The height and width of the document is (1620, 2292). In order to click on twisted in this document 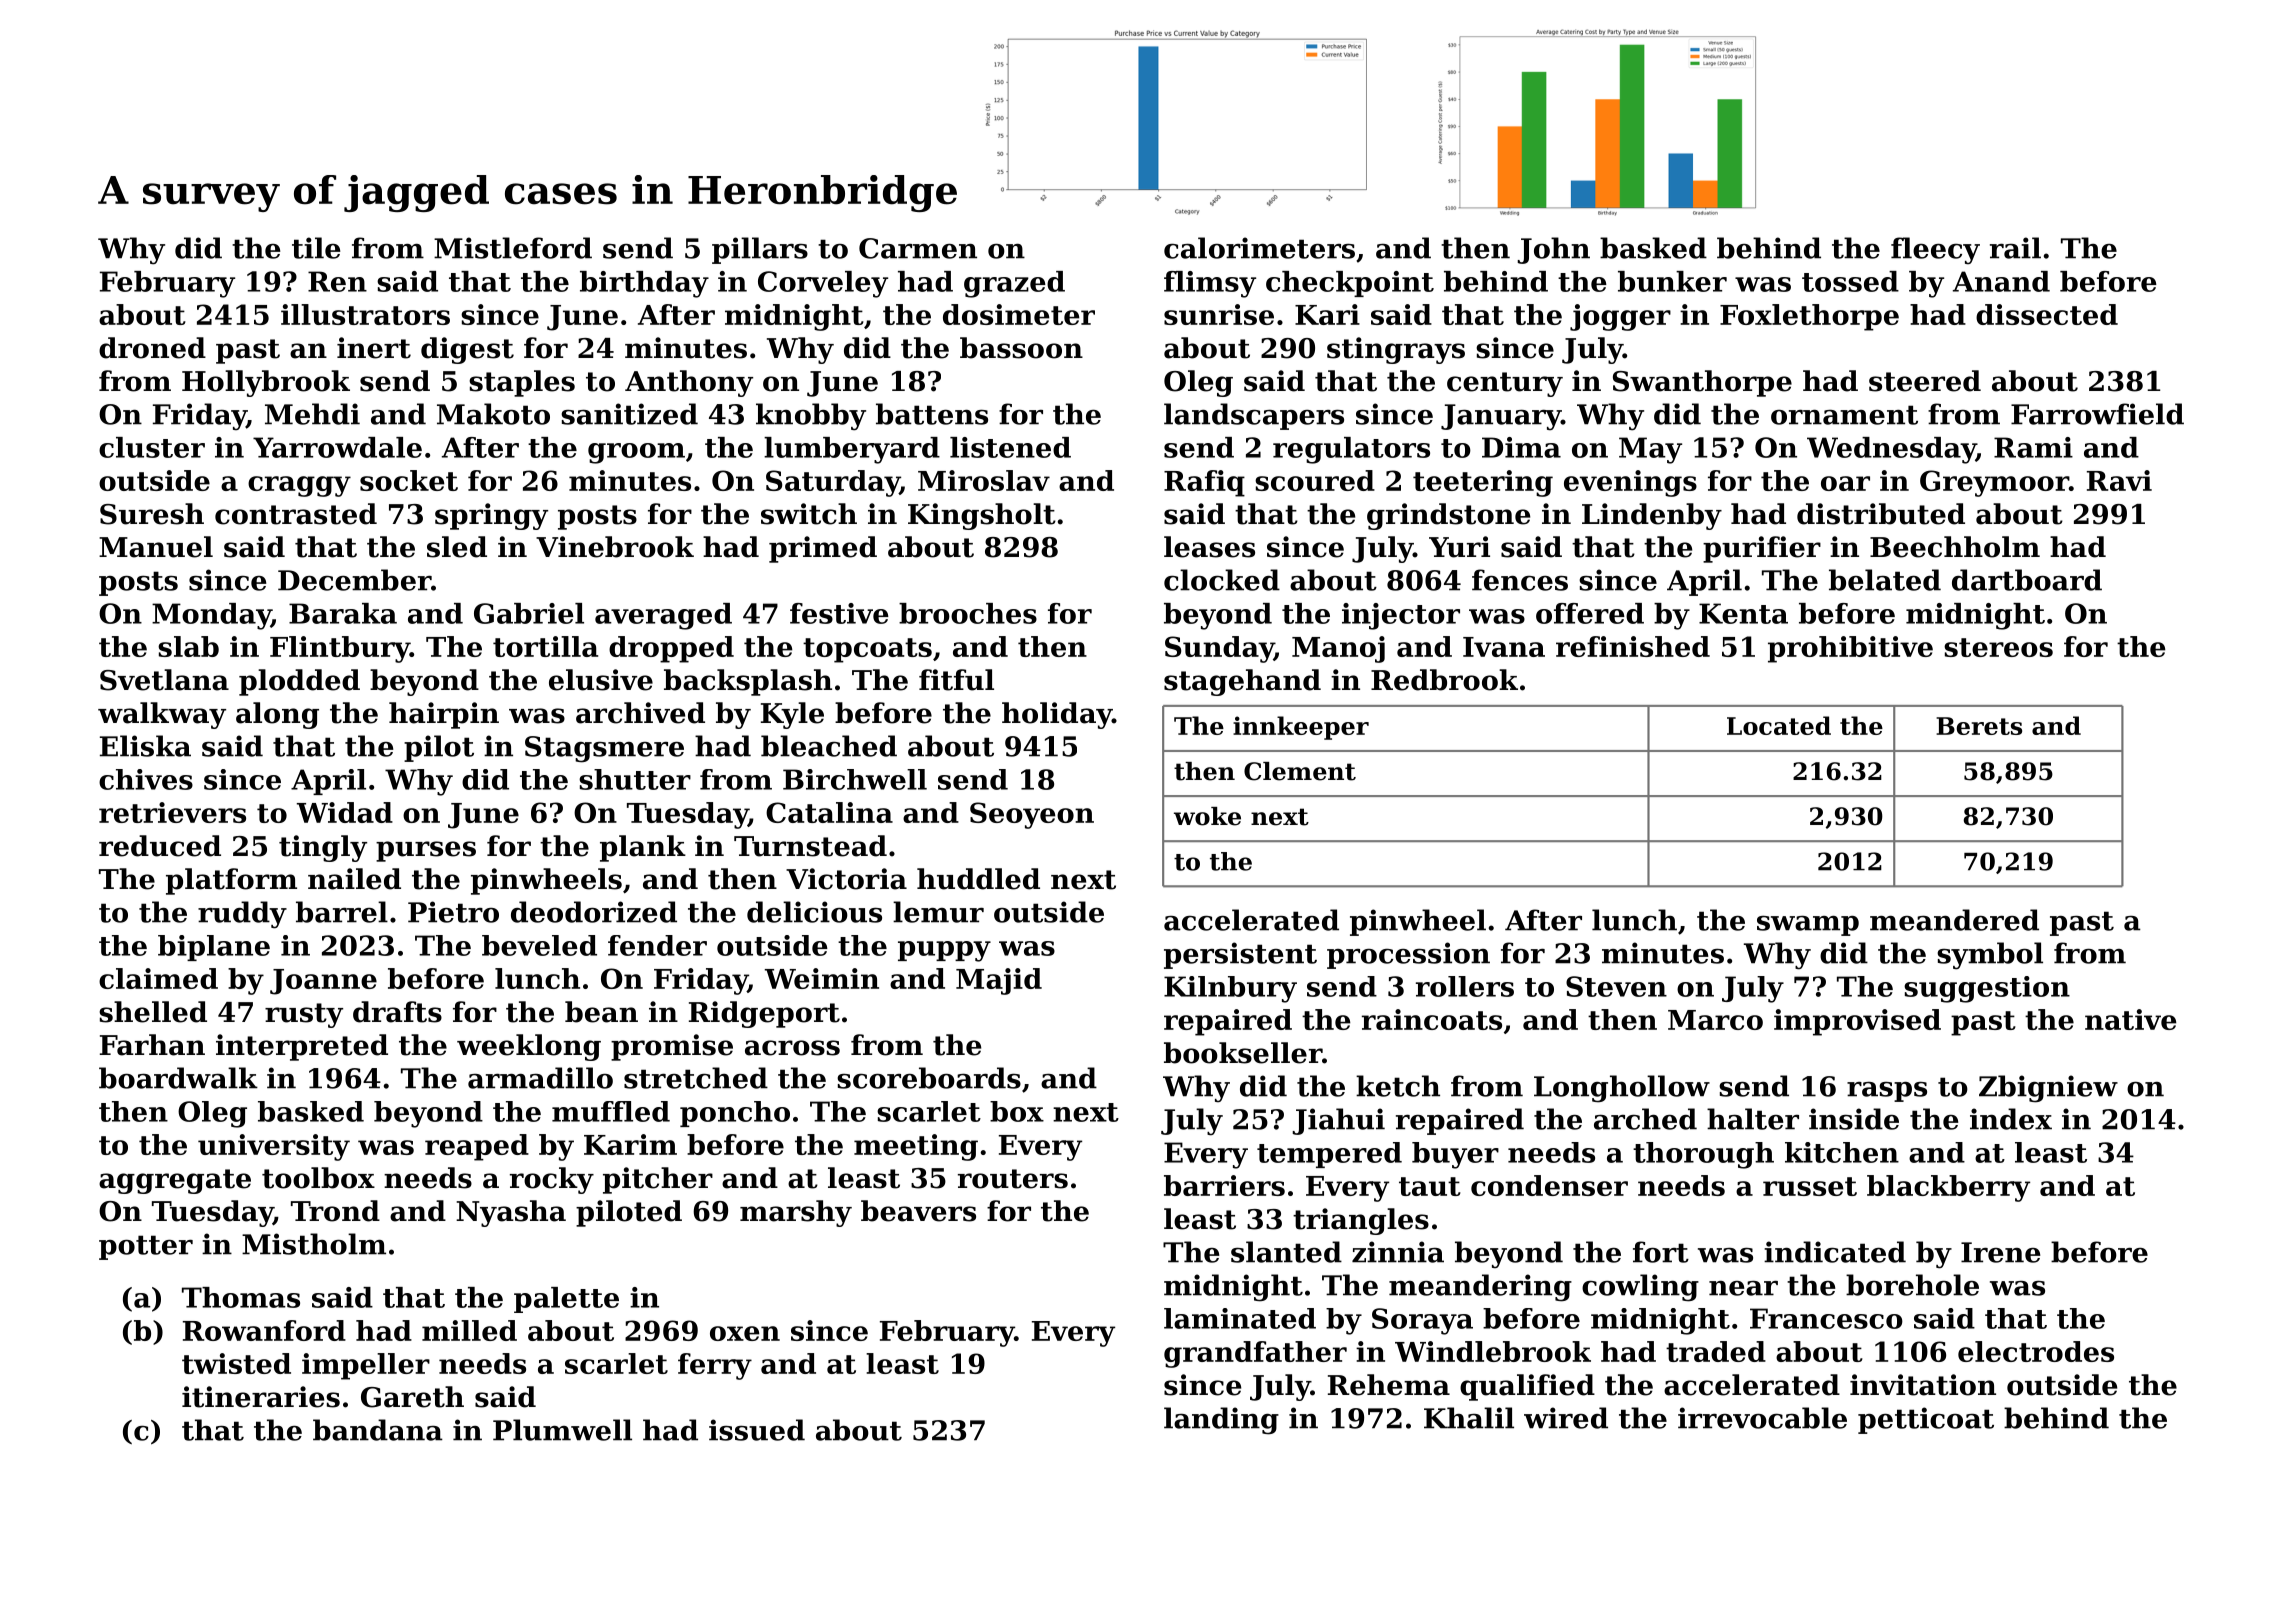, I will do `click(236, 1363)`.
